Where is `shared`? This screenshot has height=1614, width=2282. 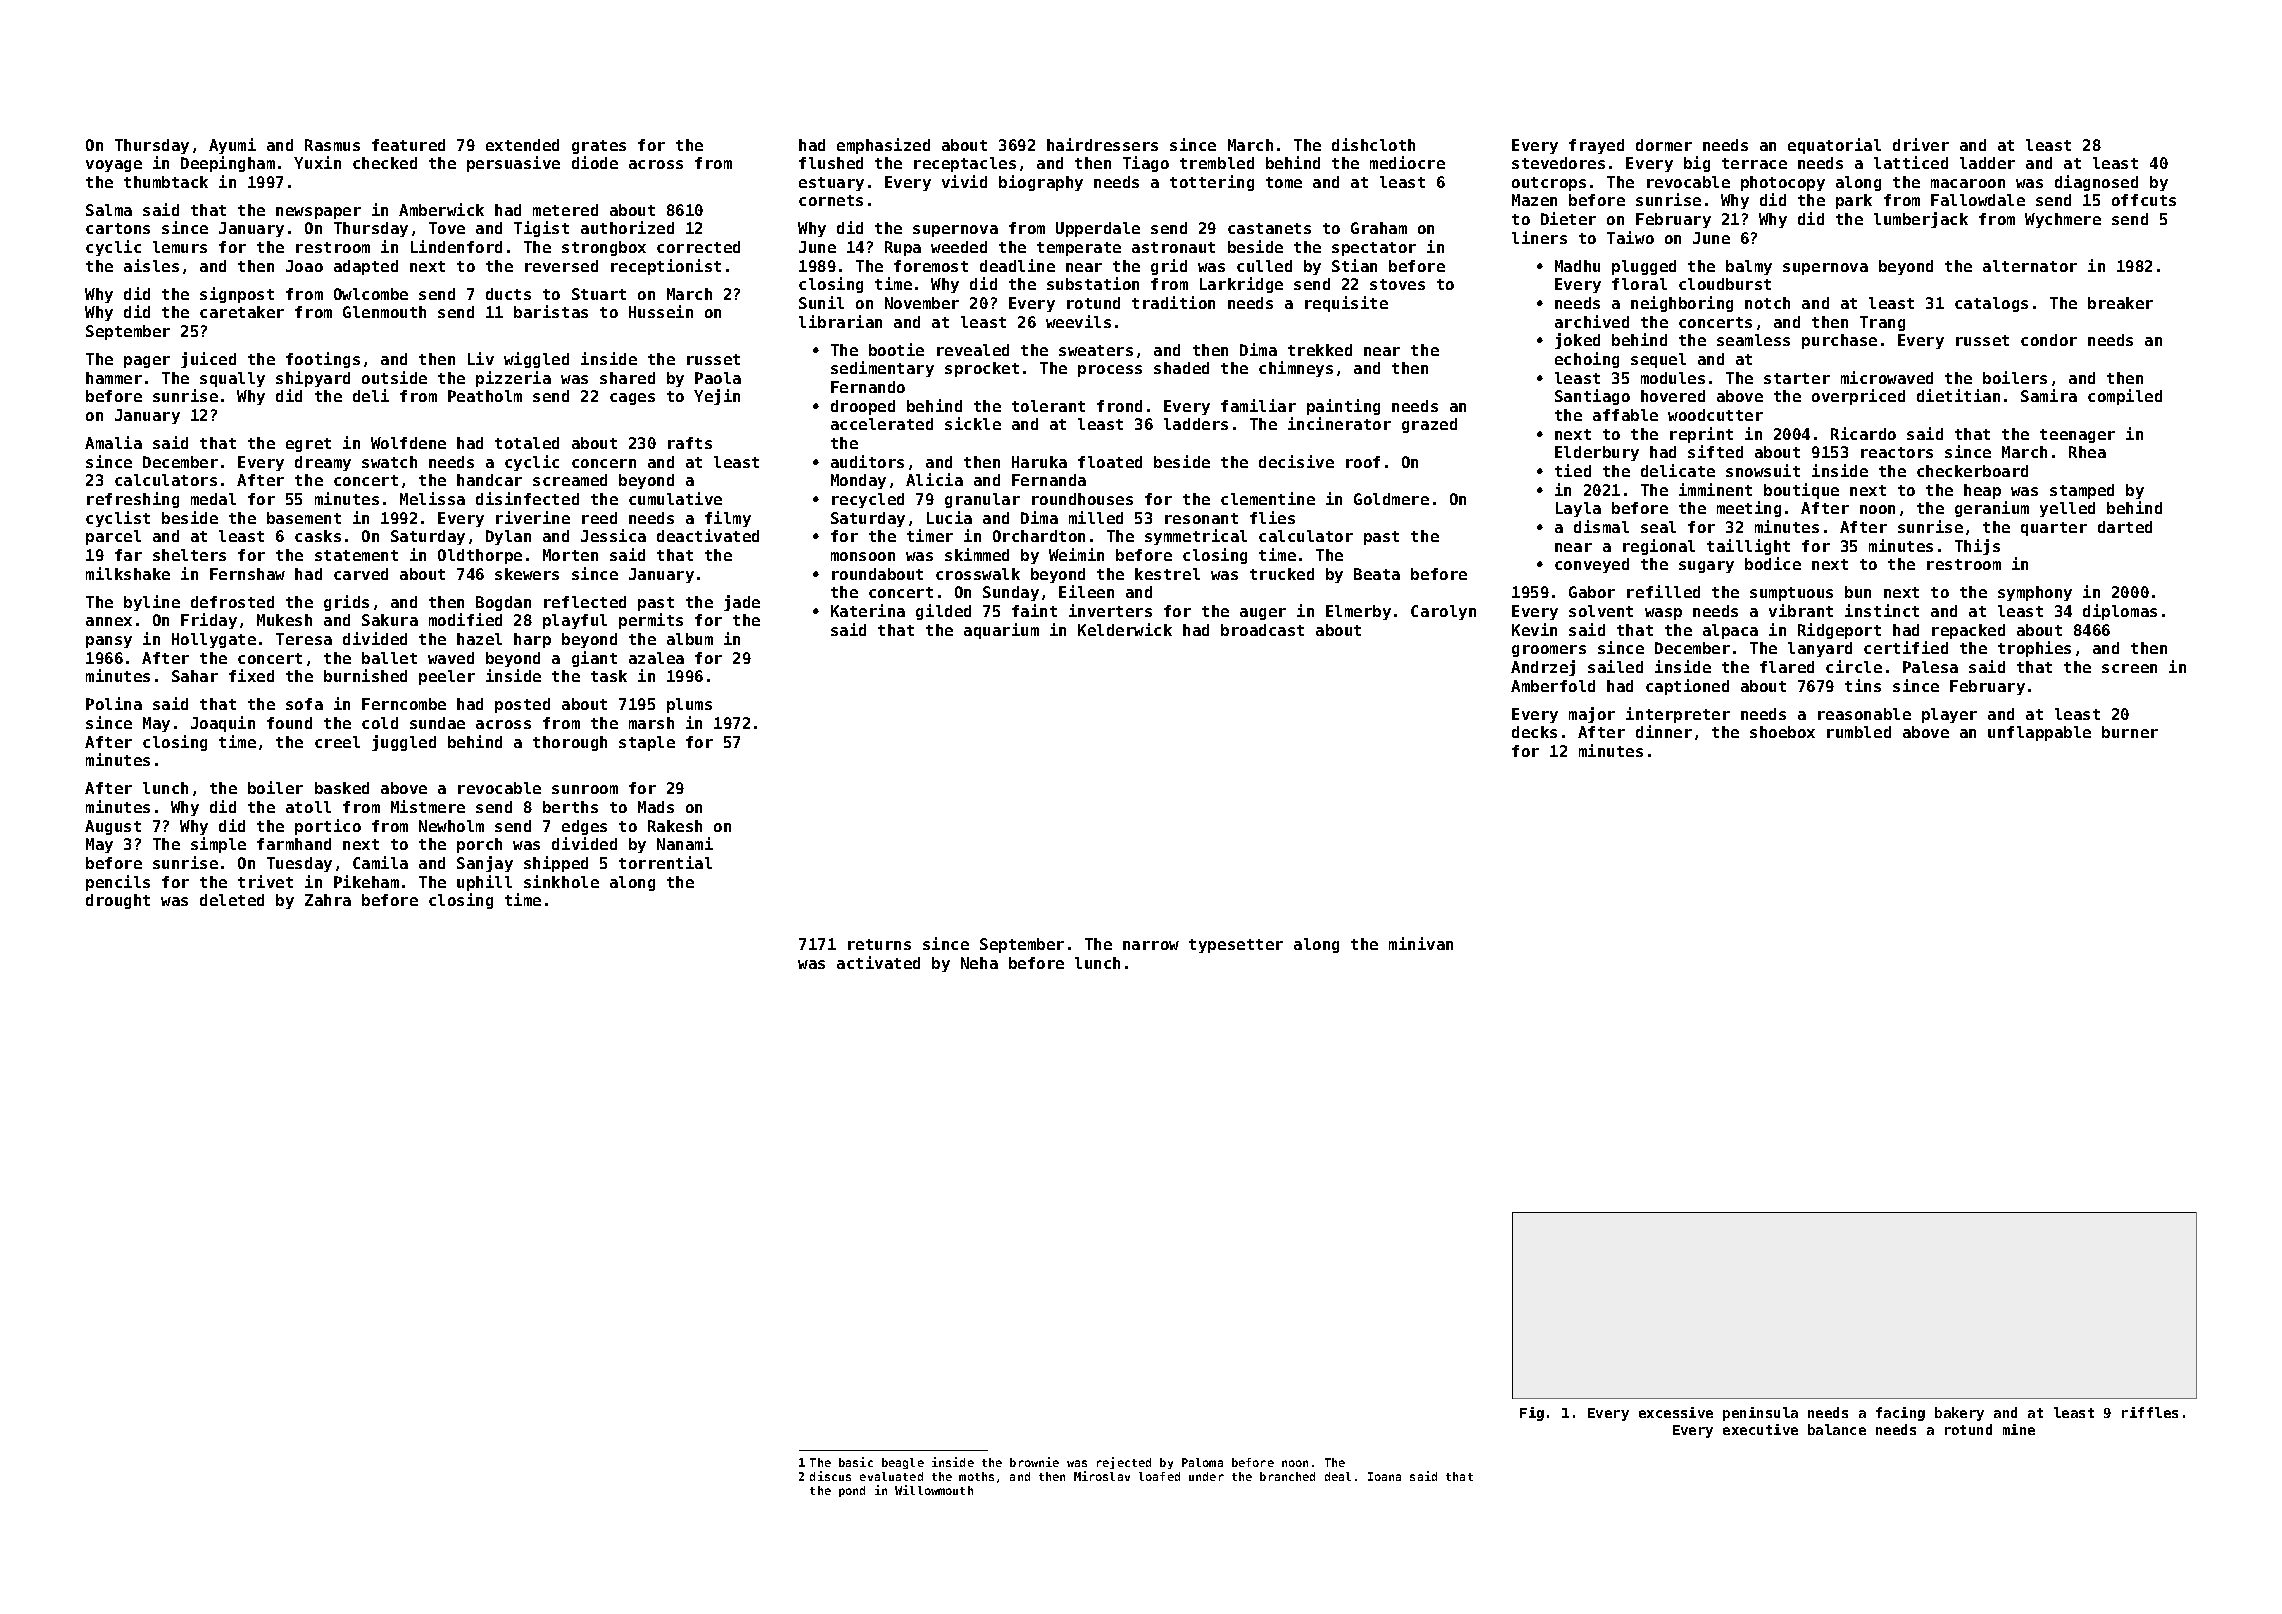
shared is located at coordinates (627, 378).
